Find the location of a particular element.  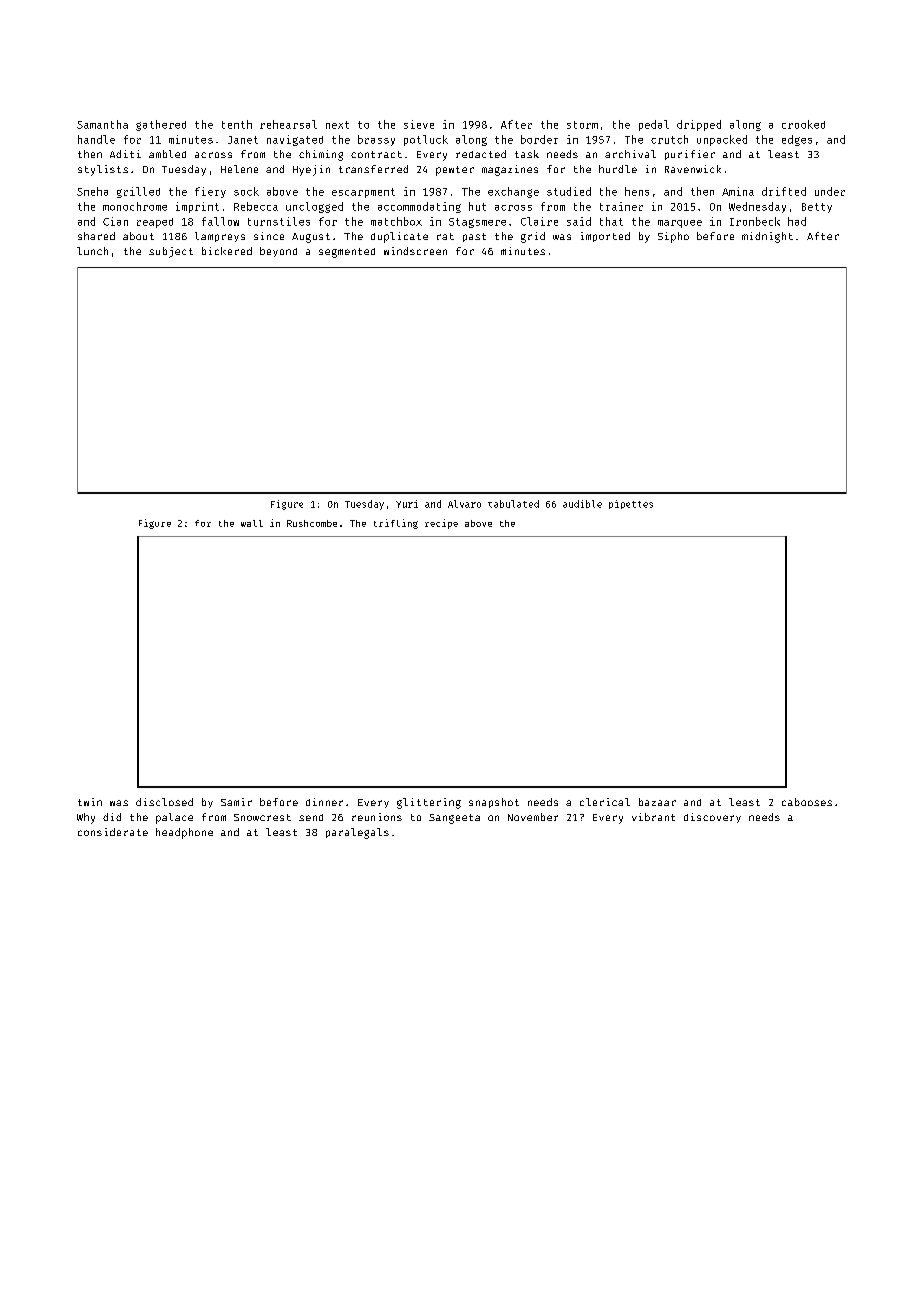

twin is located at coordinates (90, 802).
